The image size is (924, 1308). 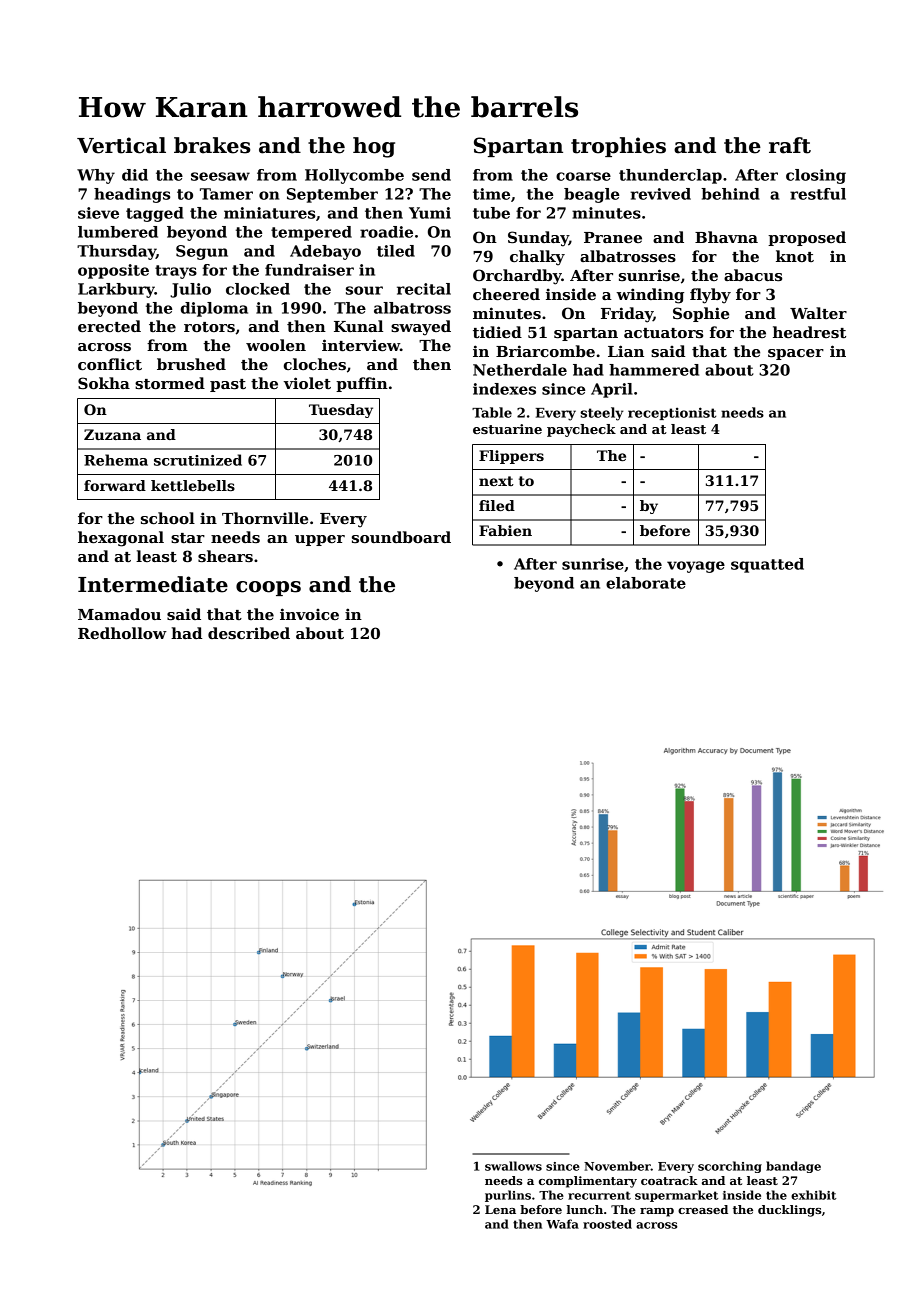 I want to click on coops, so click(x=268, y=588).
